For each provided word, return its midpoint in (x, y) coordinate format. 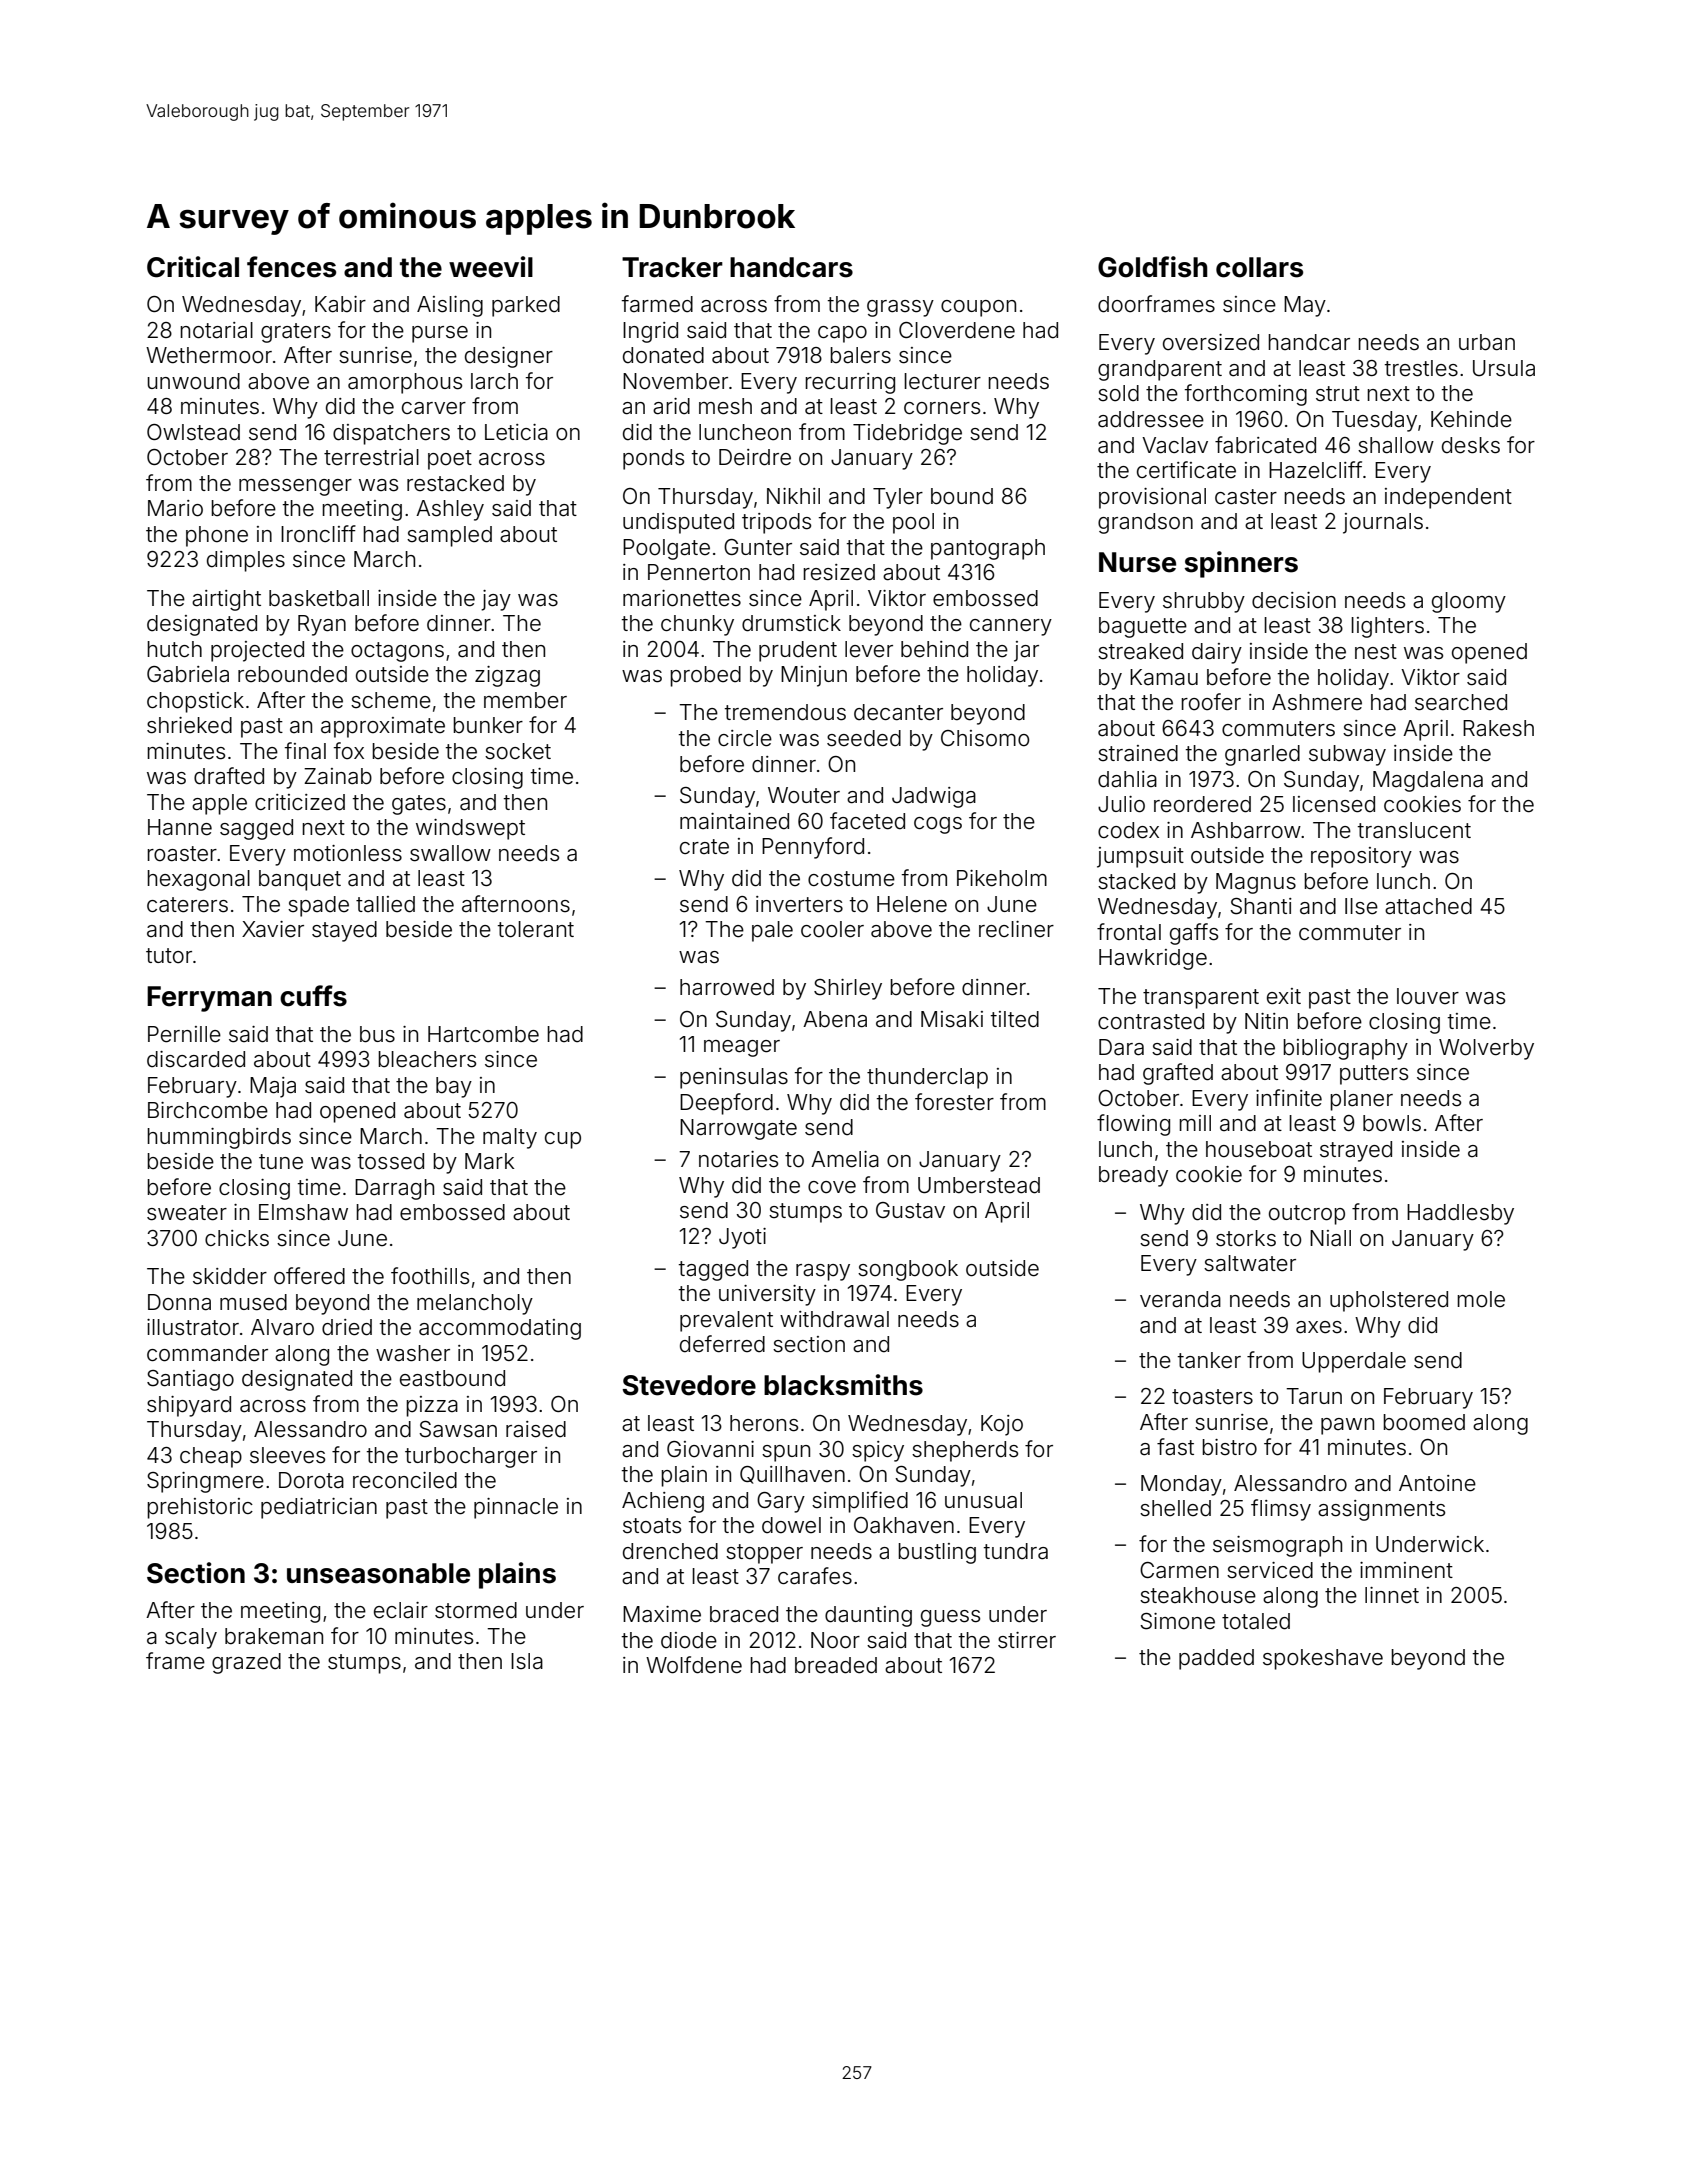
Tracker (672, 267)
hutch (174, 649)
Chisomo (985, 738)
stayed (344, 931)
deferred (722, 1344)
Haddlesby (1460, 1214)
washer (413, 1353)
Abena (835, 1019)
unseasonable (378, 1573)
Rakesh (1498, 728)
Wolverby (1486, 1049)
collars (1259, 267)
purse (440, 334)
